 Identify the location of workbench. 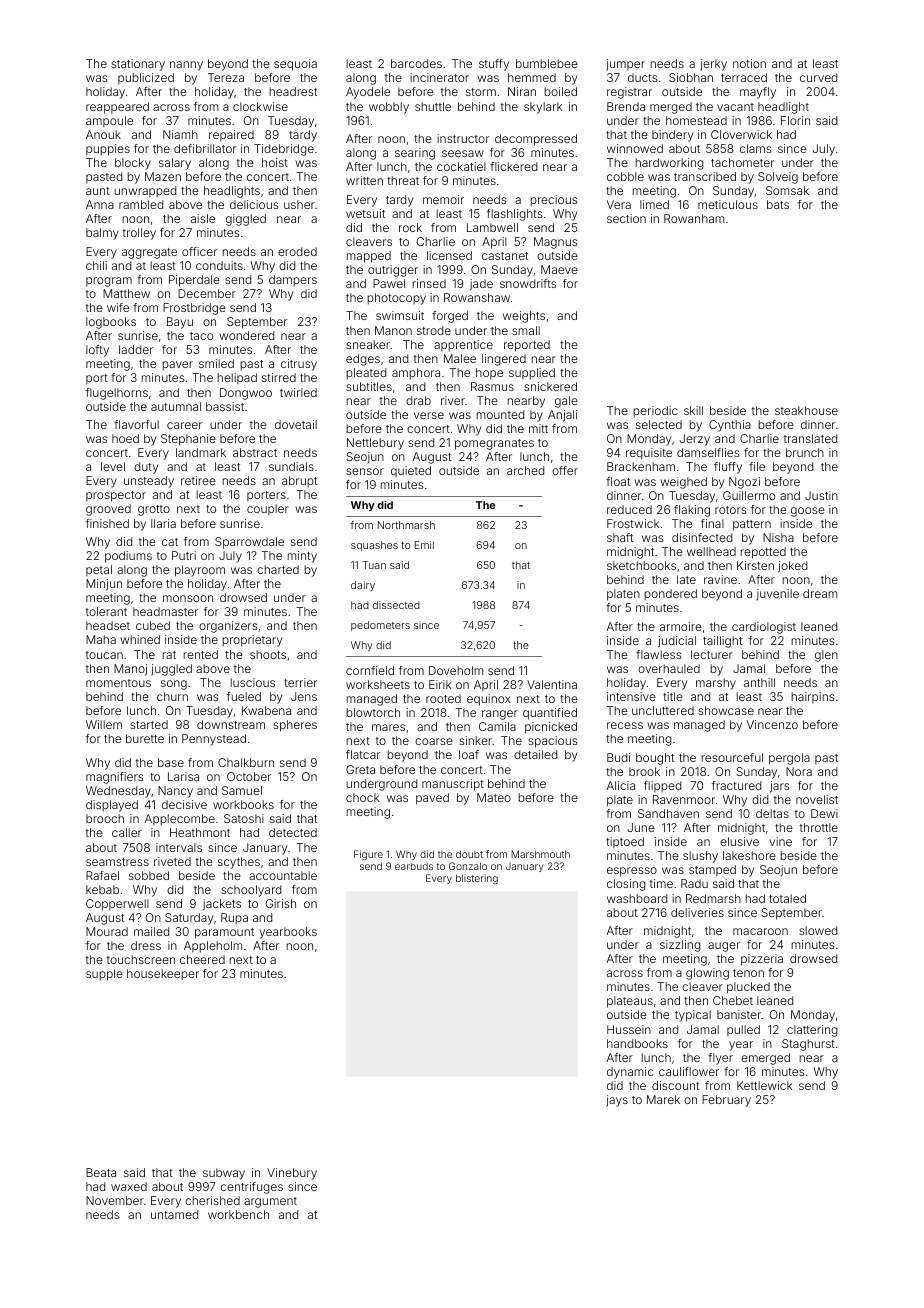
(238, 1214).
